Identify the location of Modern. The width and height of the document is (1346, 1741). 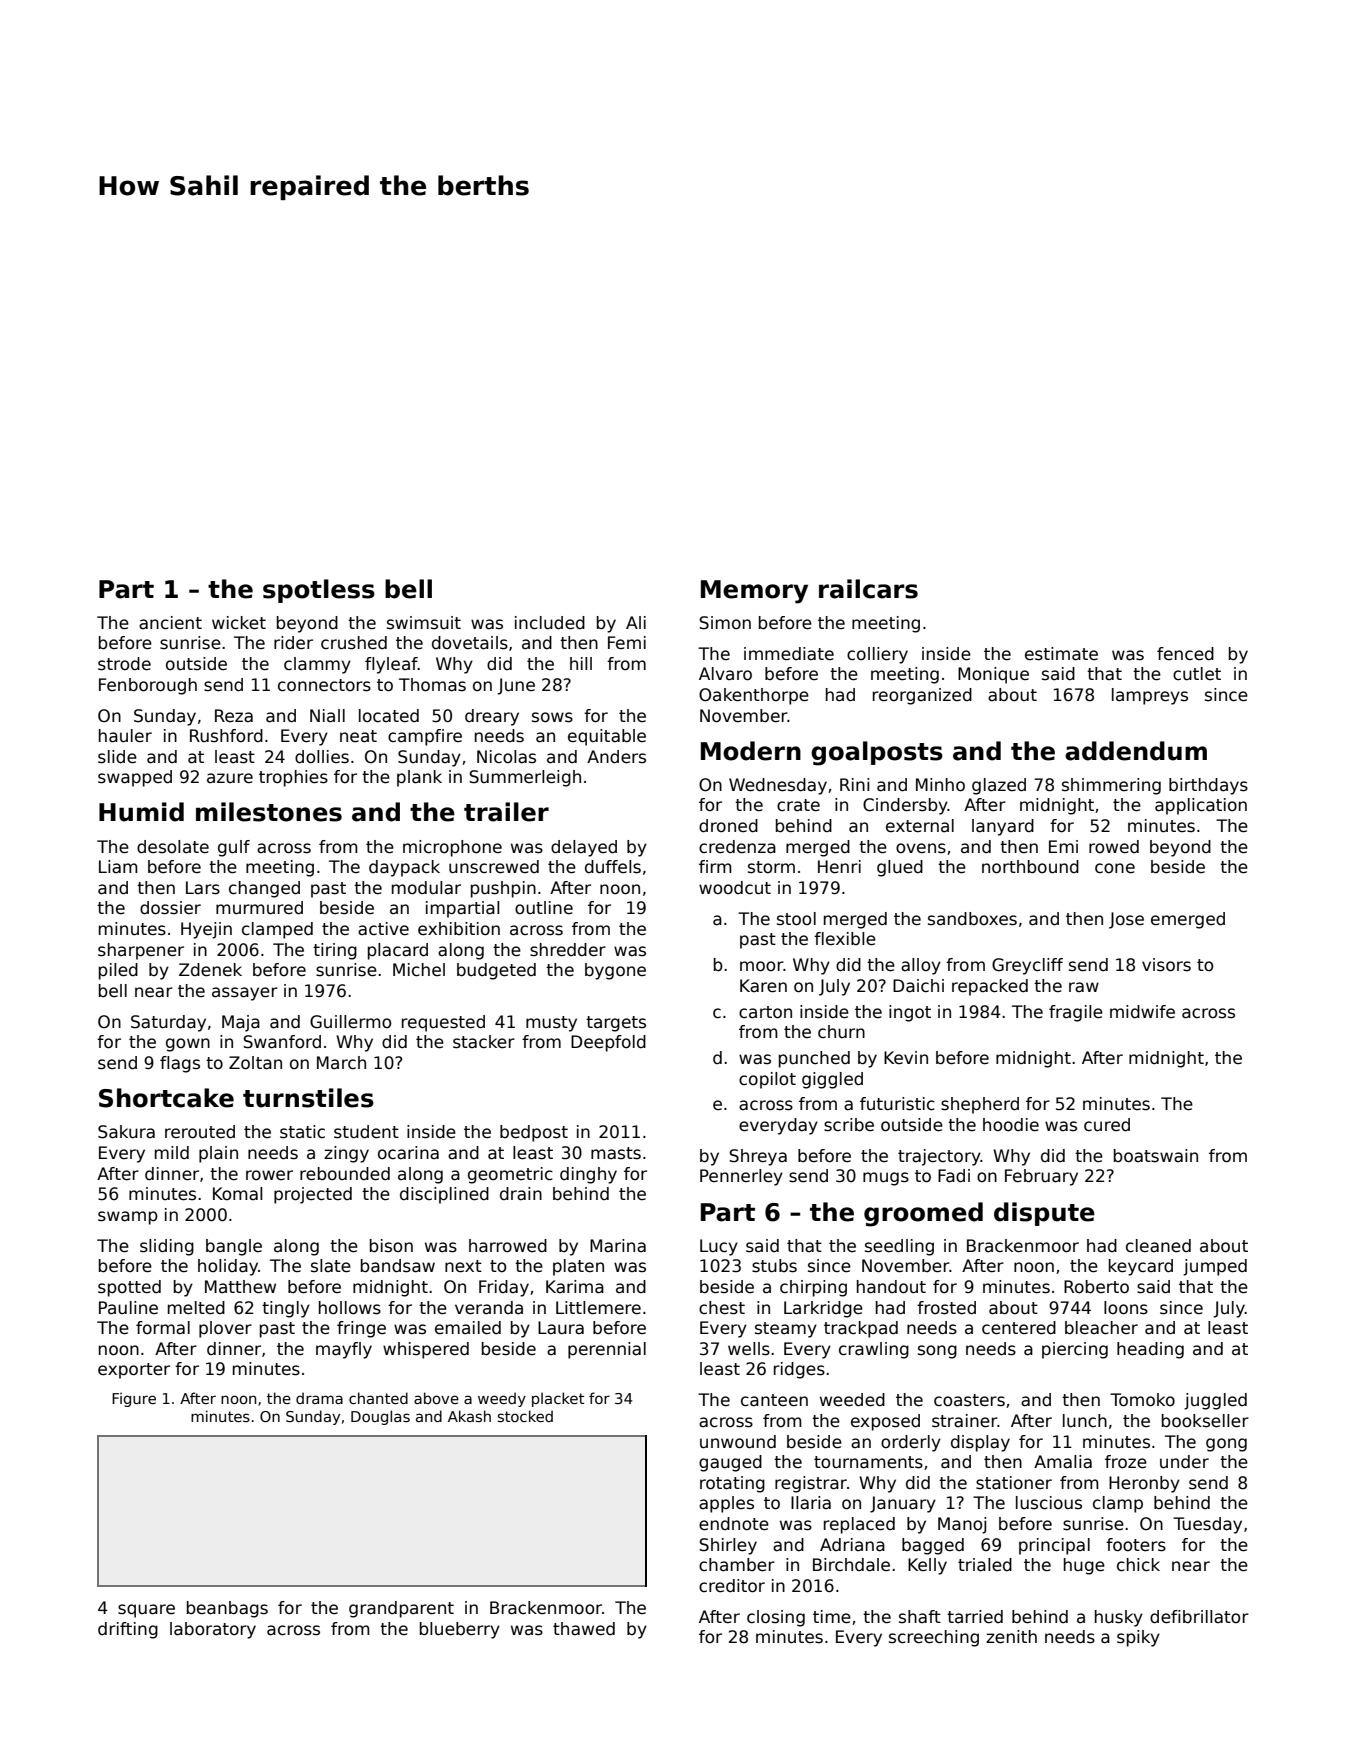
(751, 751).
